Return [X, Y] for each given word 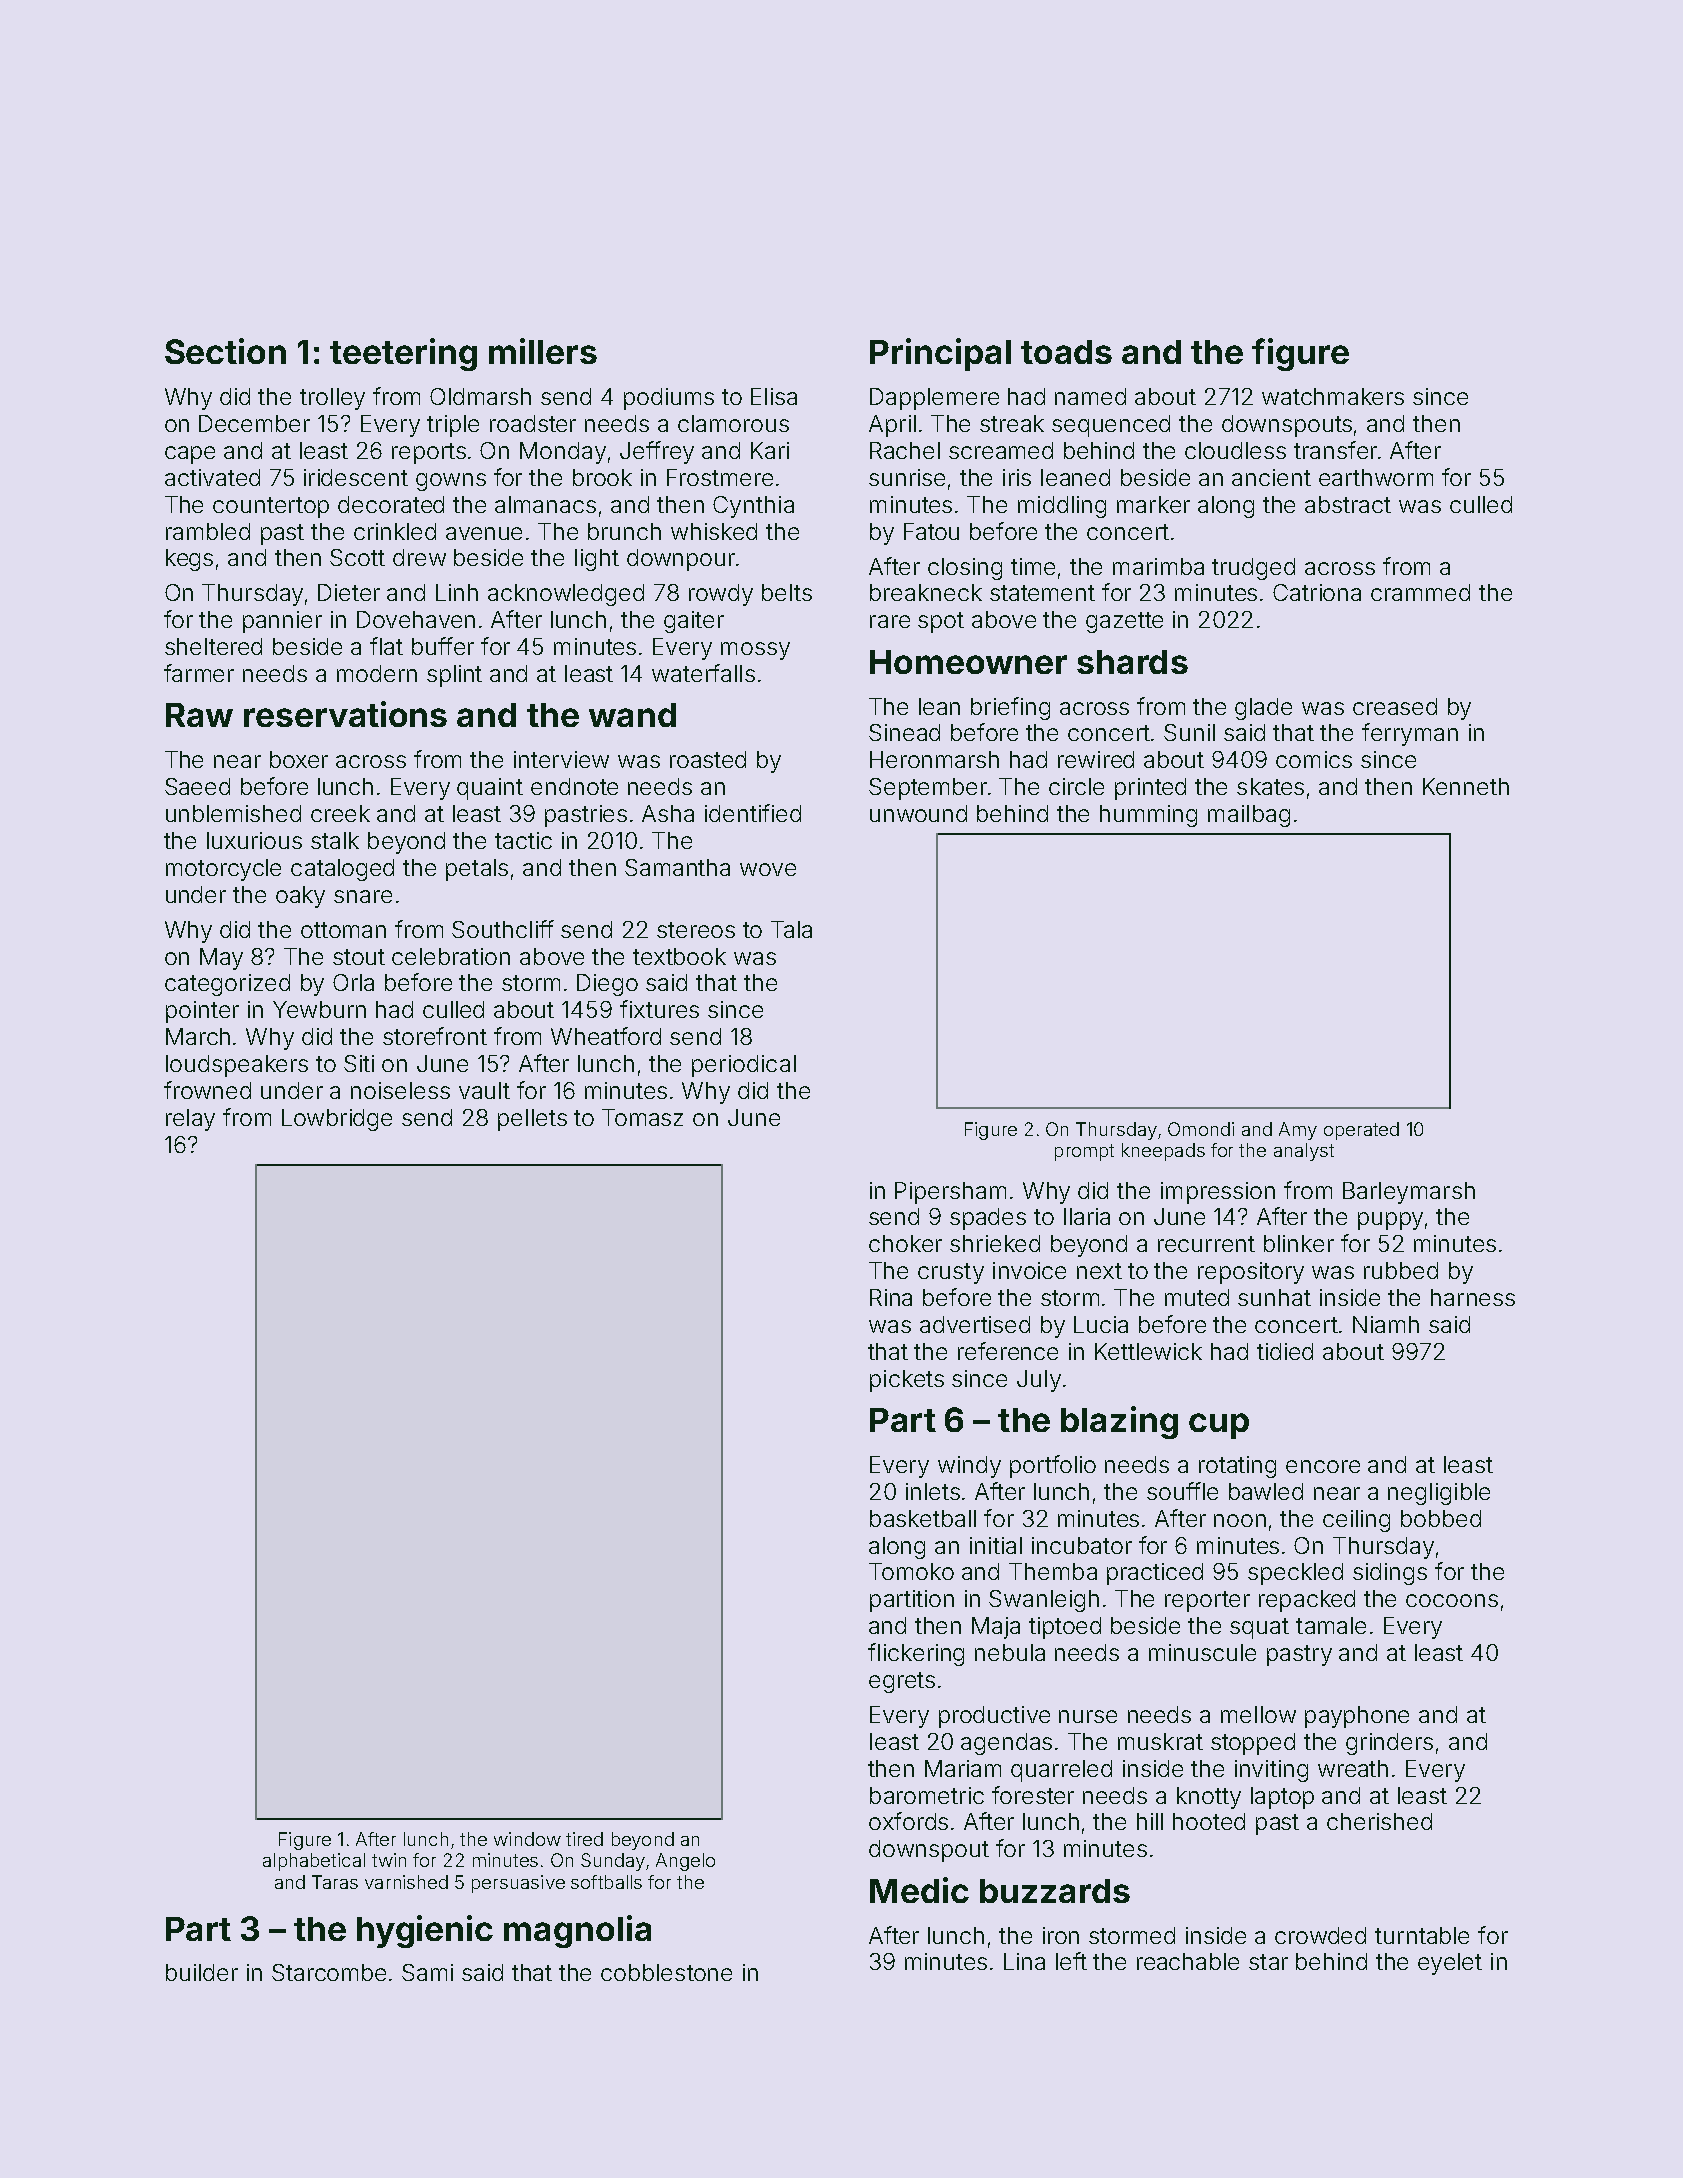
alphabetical [314, 1862]
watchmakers [1333, 396]
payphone [1357, 1717]
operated [1361, 1131]
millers [543, 351]
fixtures [659, 1009]
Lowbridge [337, 1120]
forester [1033, 1795]
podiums [669, 399]
